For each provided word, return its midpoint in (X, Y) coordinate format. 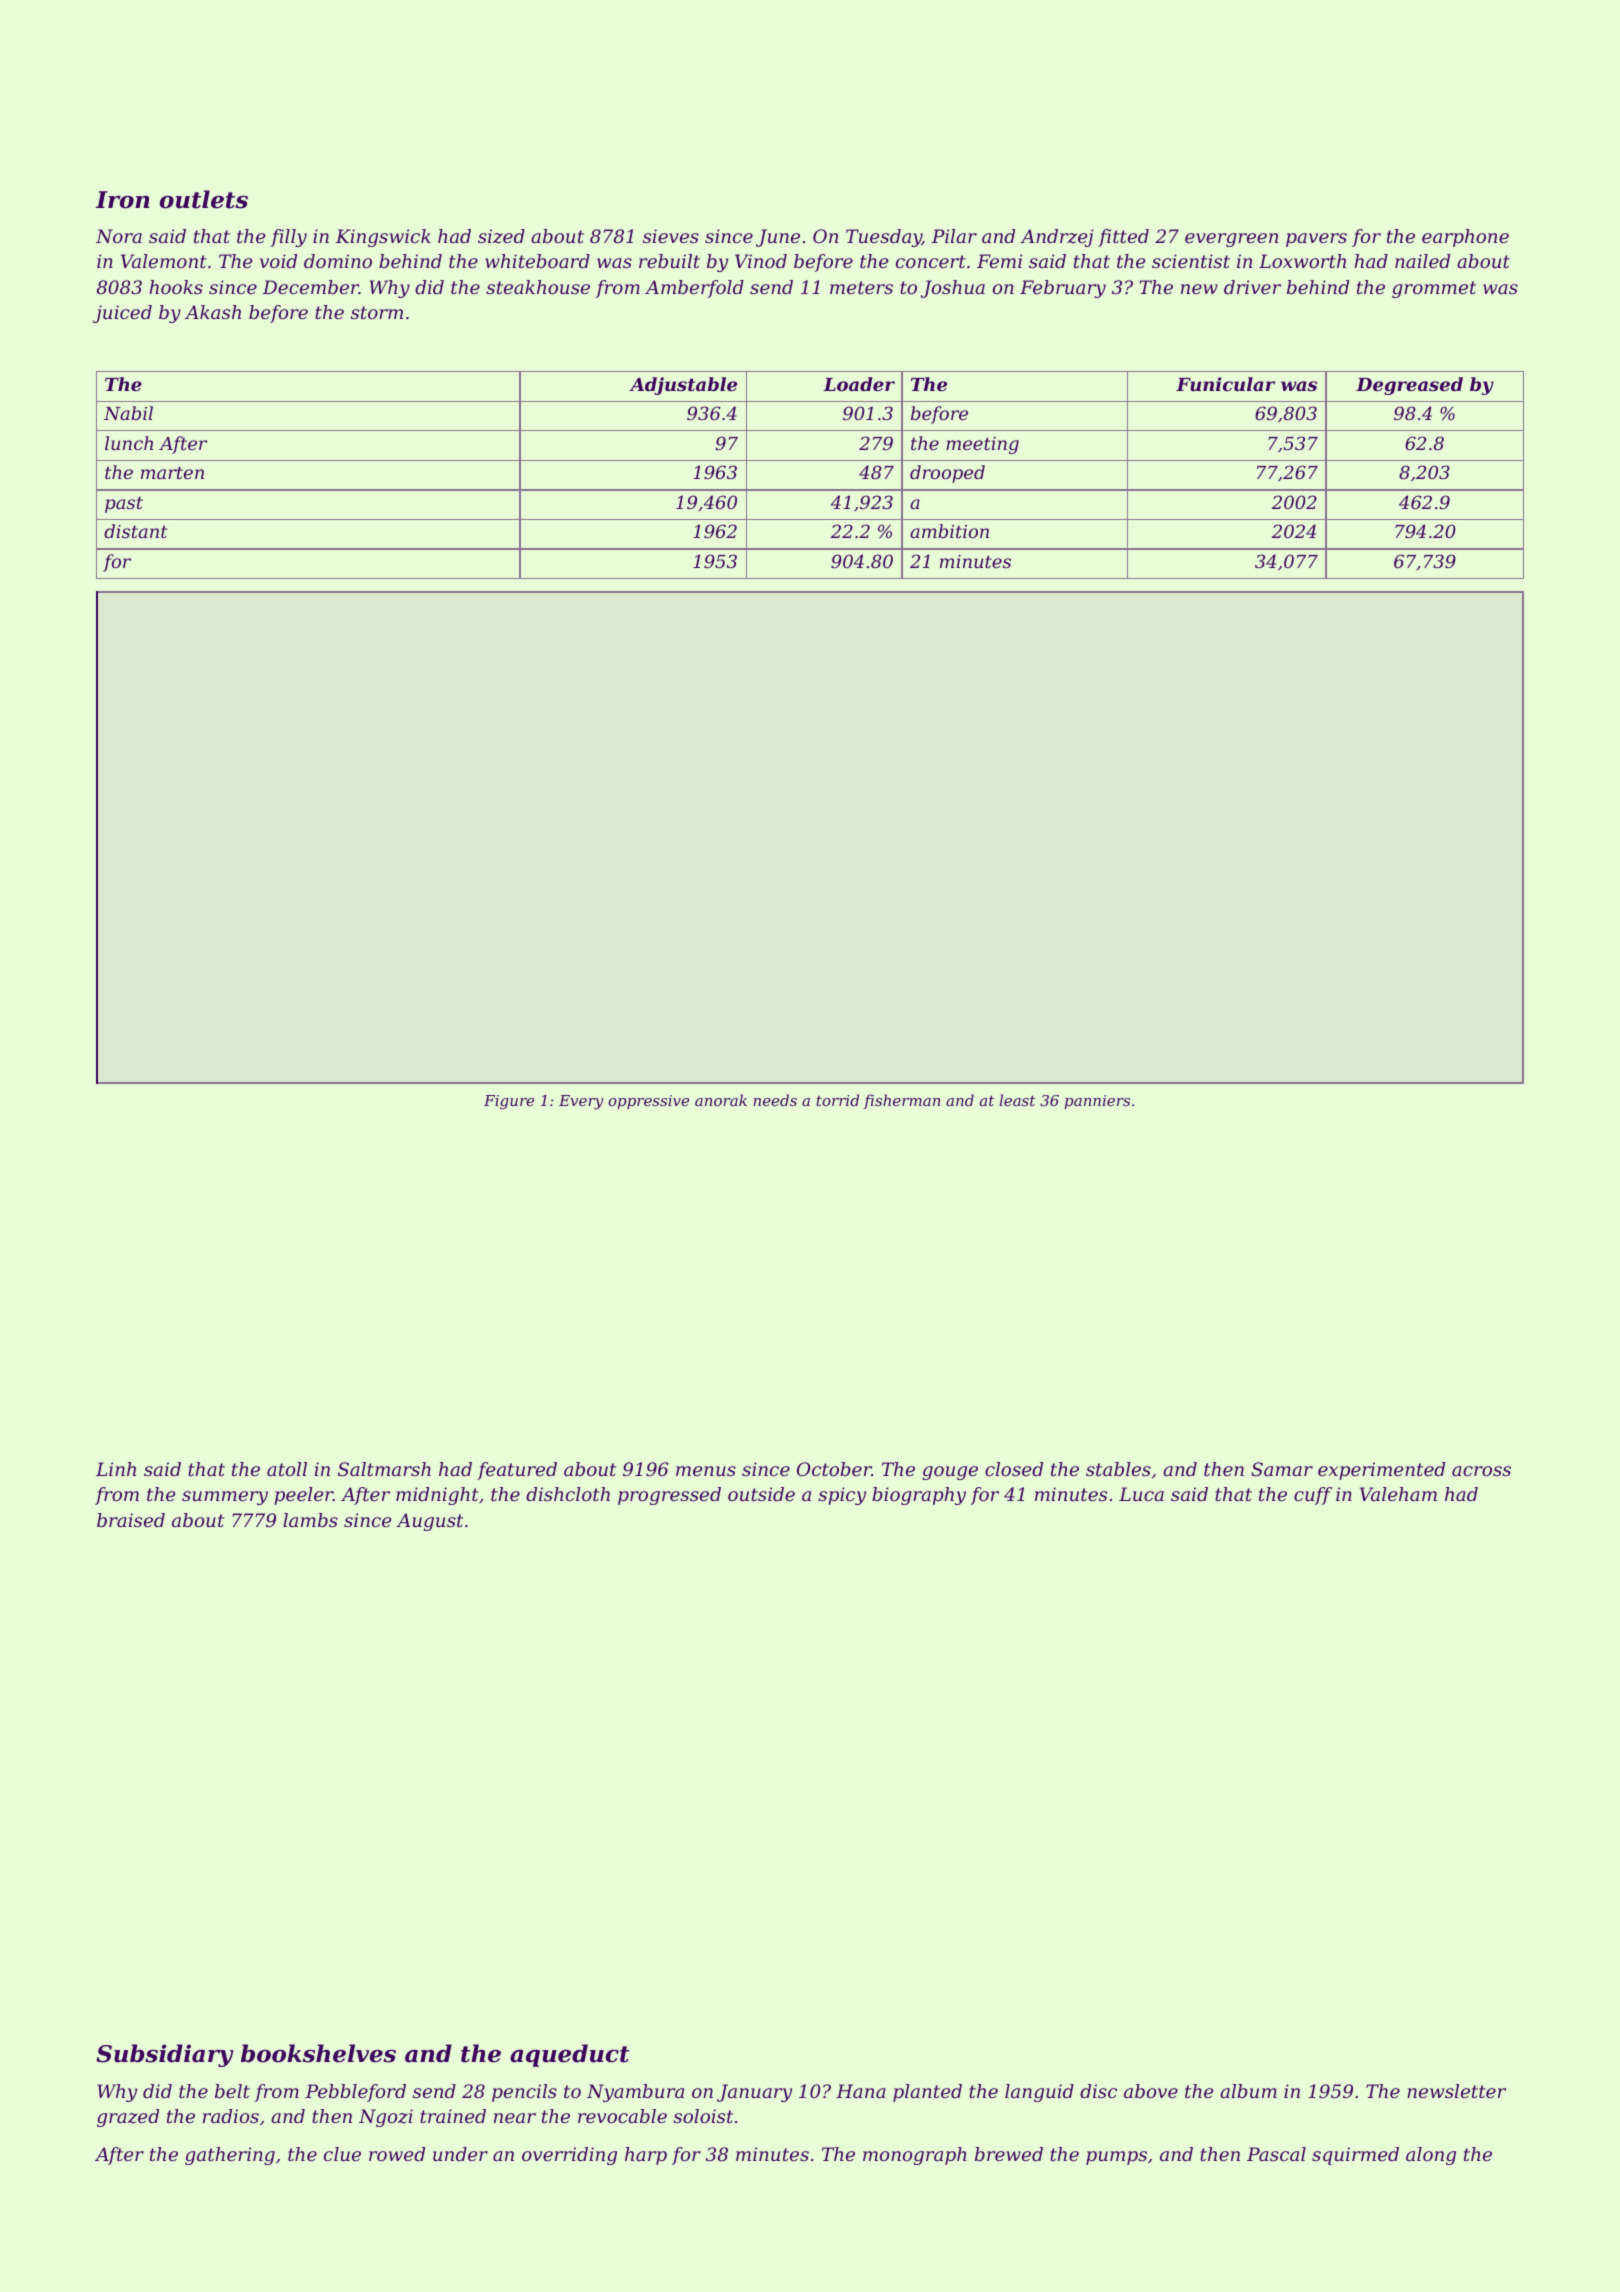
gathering (230, 2156)
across (1481, 1471)
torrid (837, 1100)
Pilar (954, 236)
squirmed (1355, 2156)
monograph (915, 2156)
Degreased (1409, 386)
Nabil (128, 413)
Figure (509, 1102)
